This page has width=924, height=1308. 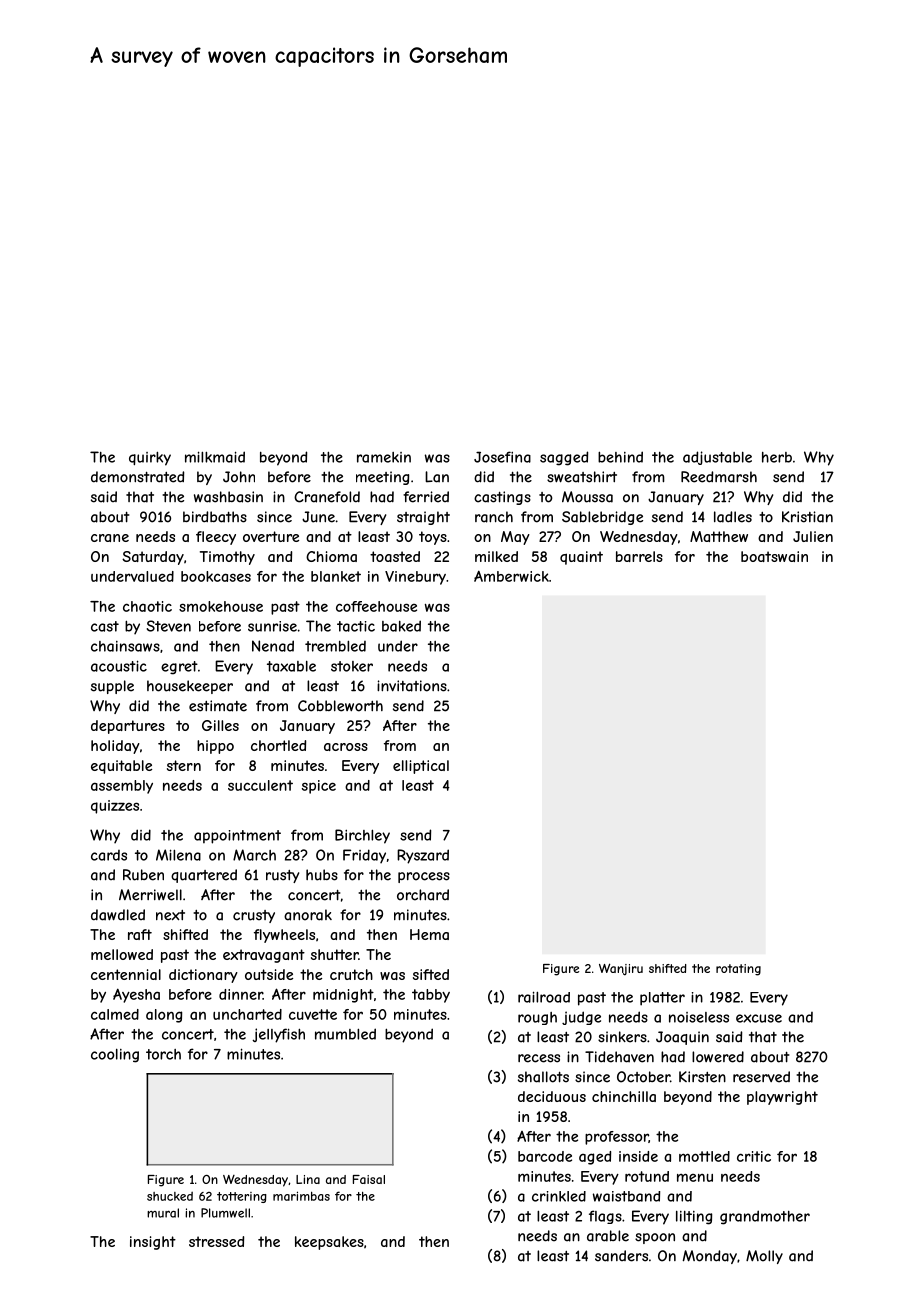 What do you see at coordinates (184, 765) in the page?
I see `stern` at bounding box center [184, 765].
